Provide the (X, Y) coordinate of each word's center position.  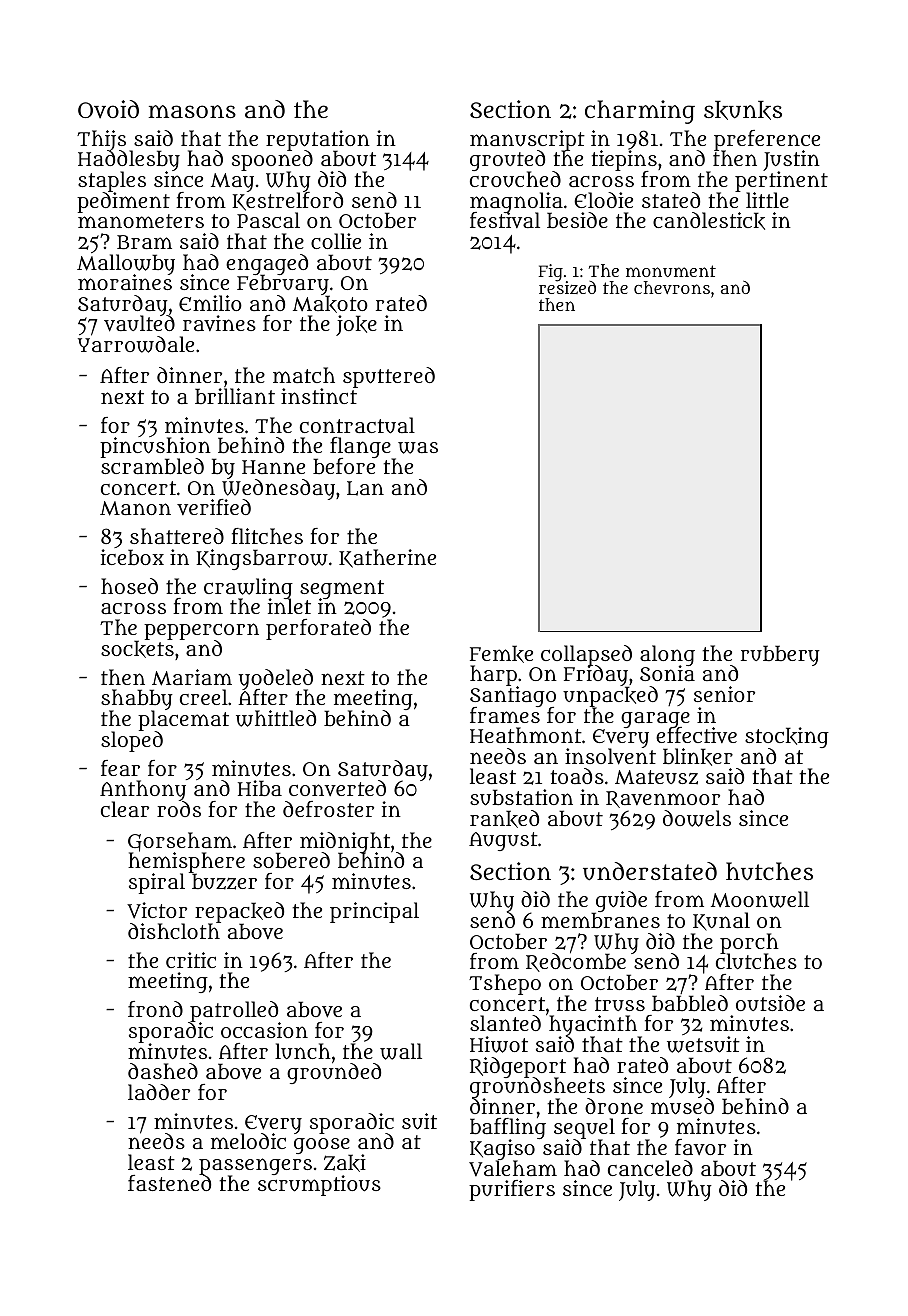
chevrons (672, 287)
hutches (769, 871)
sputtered (389, 377)
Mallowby (126, 264)
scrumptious (319, 1186)
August (503, 841)
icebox (132, 557)
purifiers (512, 1190)
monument (671, 271)
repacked (239, 913)
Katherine (387, 558)
